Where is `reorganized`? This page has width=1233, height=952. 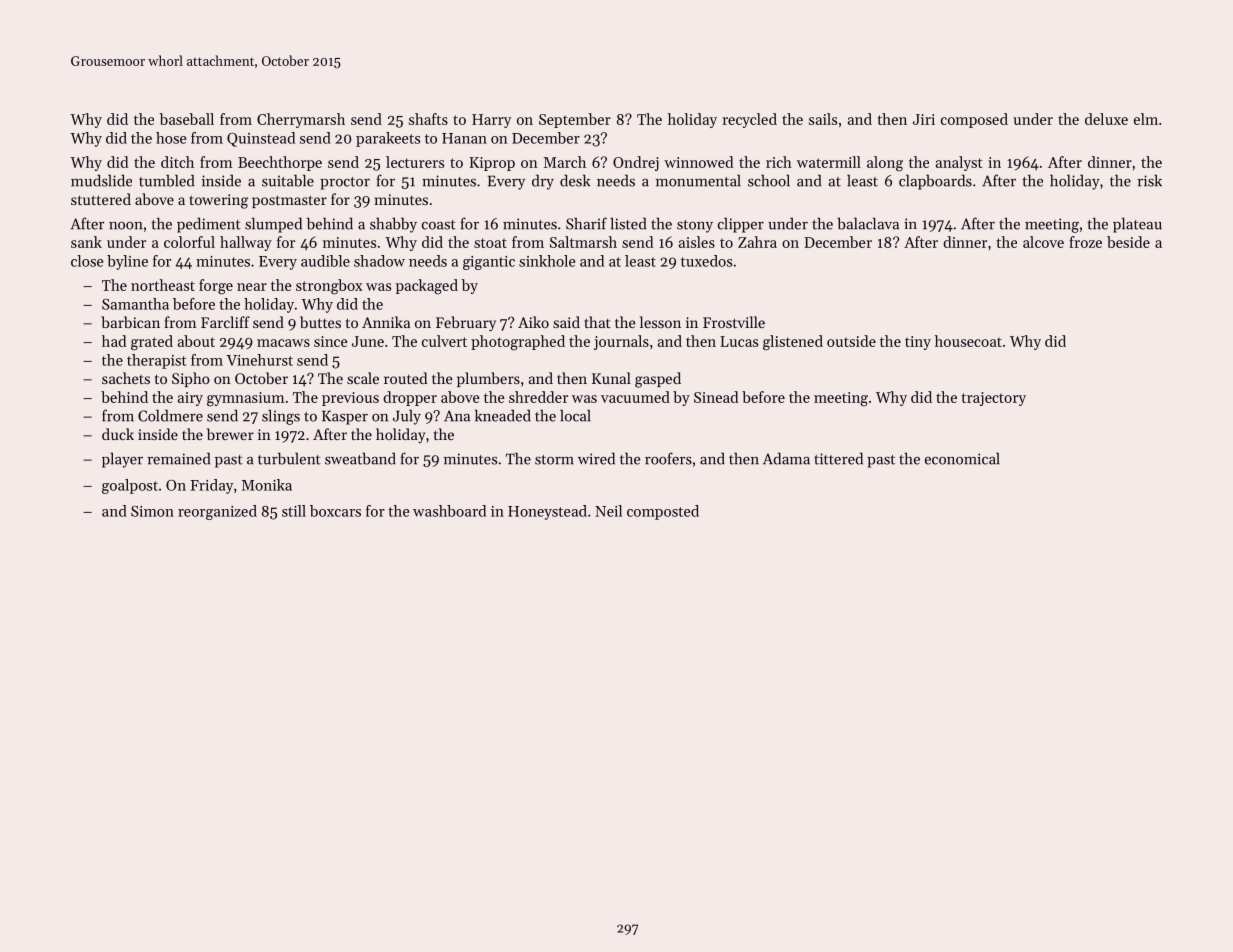
reorganized is located at coordinates (217, 512).
